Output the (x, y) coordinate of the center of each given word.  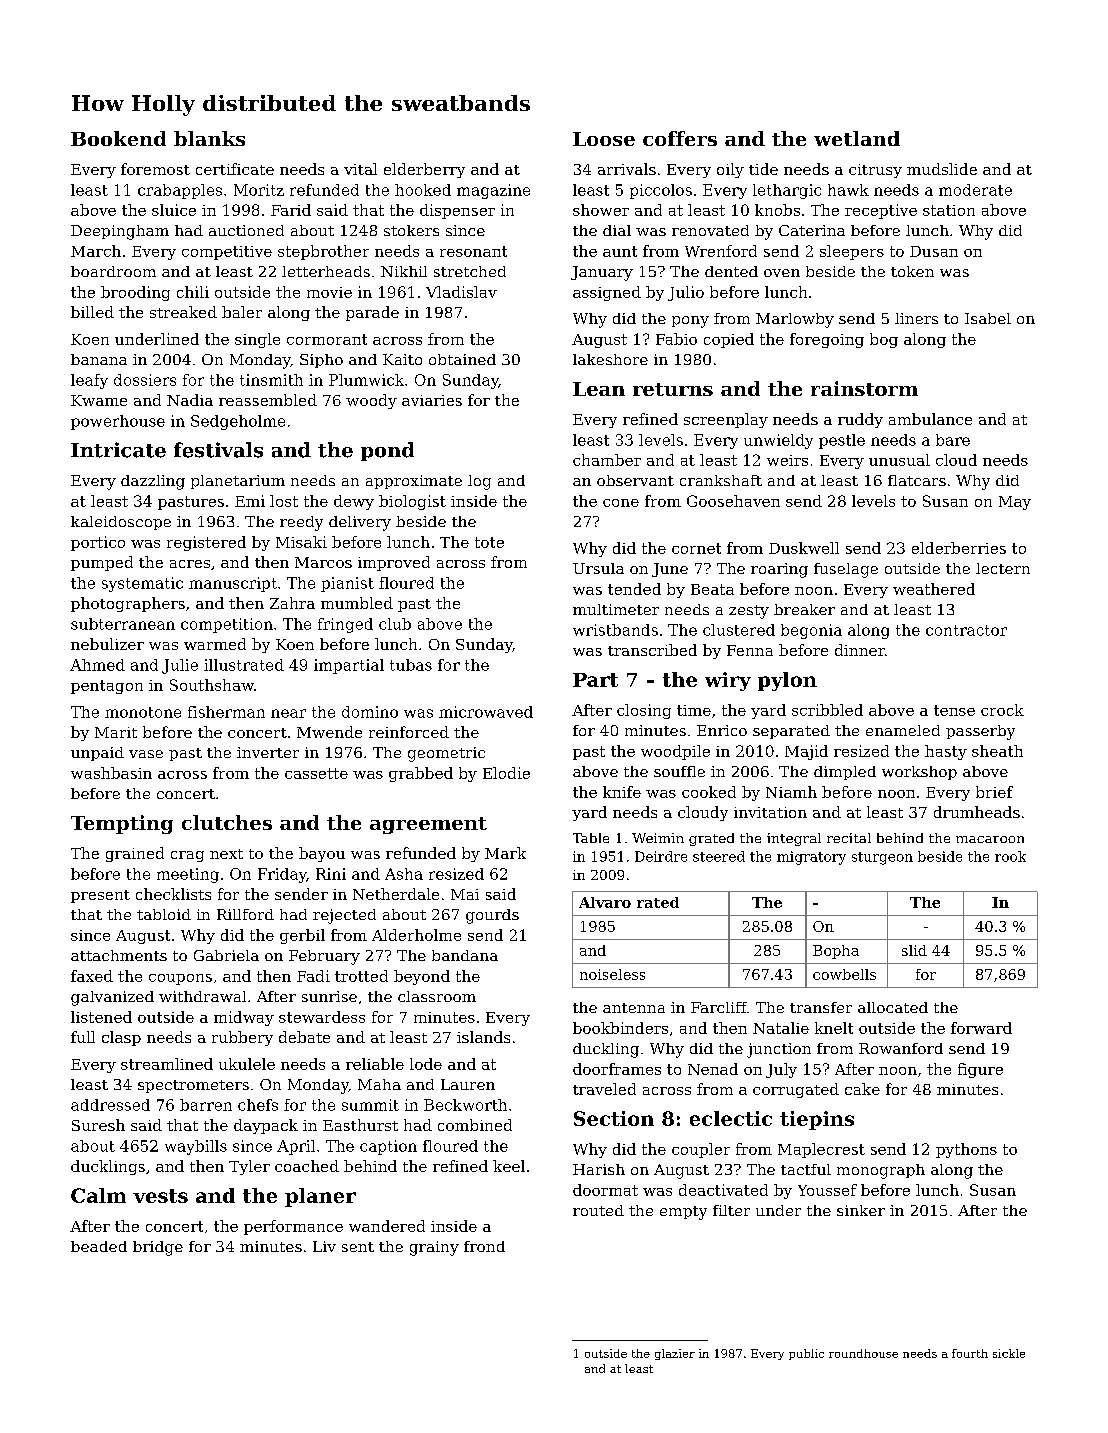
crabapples (180, 191)
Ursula (598, 568)
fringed (345, 625)
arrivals (627, 169)
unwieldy (778, 441)
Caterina (812, 230)
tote (489, 542)
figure (980, 1070)
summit (370, 1105)
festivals (218, 450)
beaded (99, 1246)
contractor (966, 630)
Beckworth (465, 1105)
